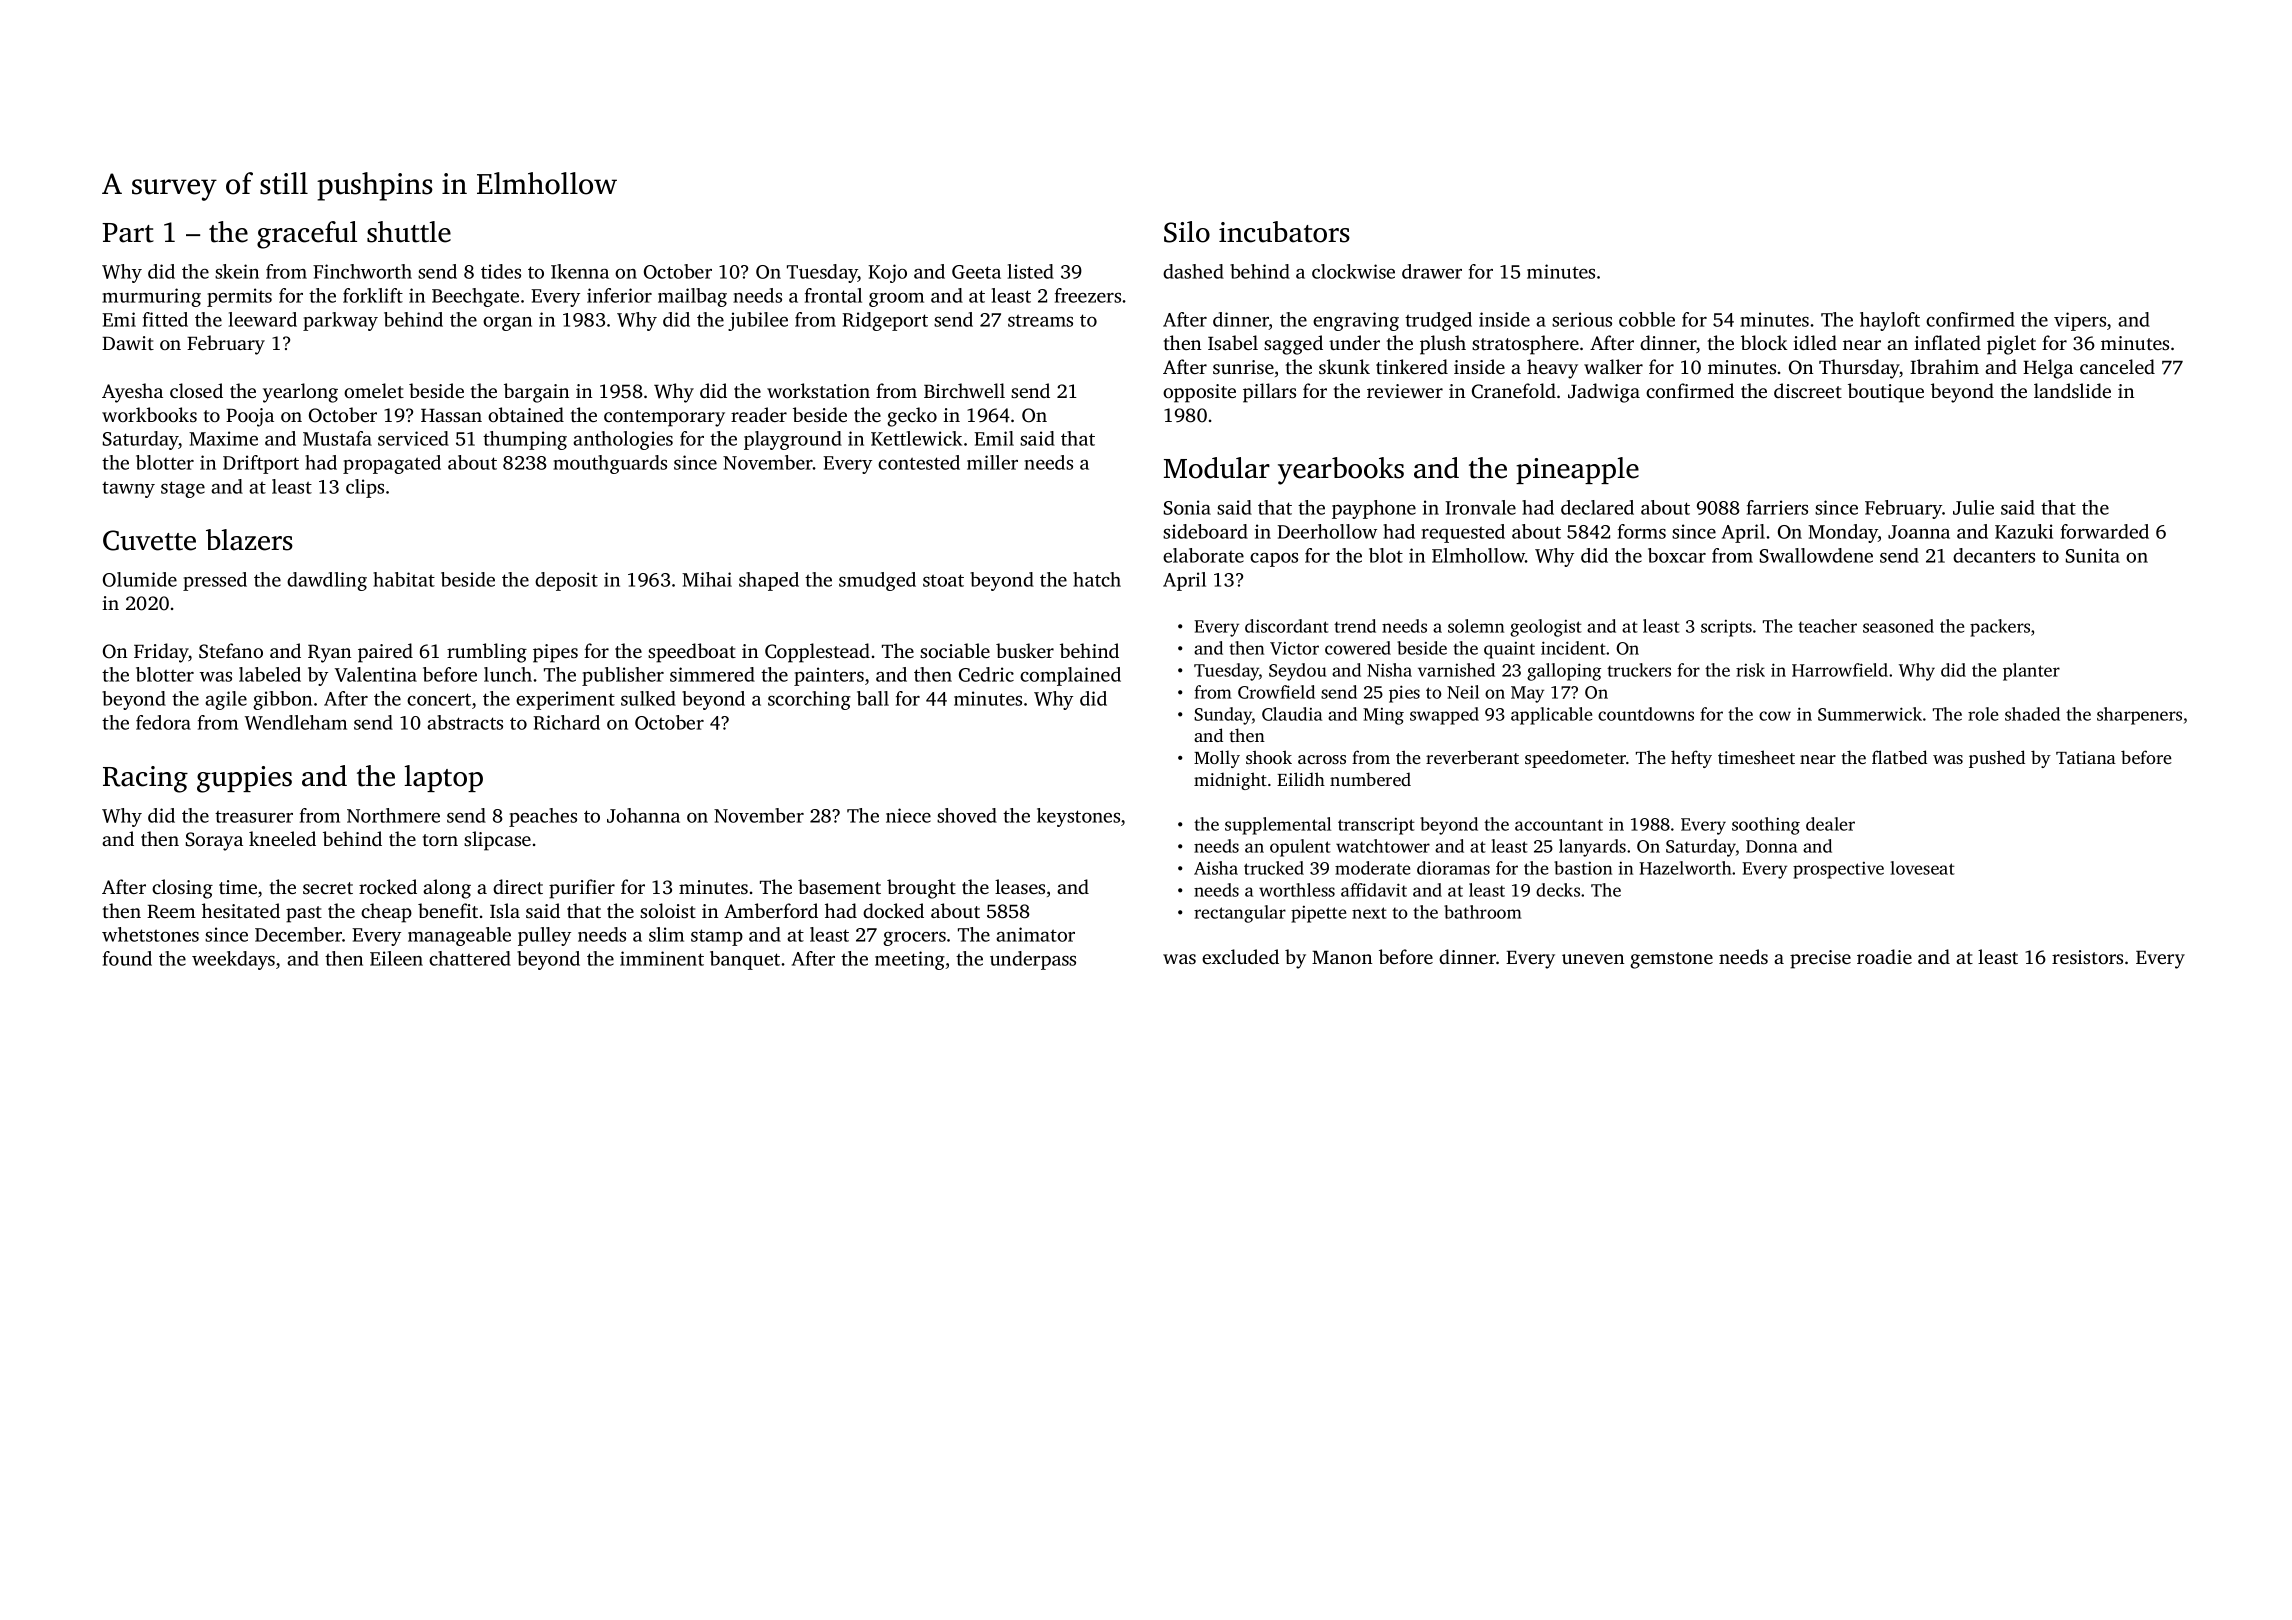 The width and height of the screenshot is (2292, 1620). What do you see at coordinates (1287, 626) in the screenshot?
I see `discordant` at bounding box center [1287, 626].
